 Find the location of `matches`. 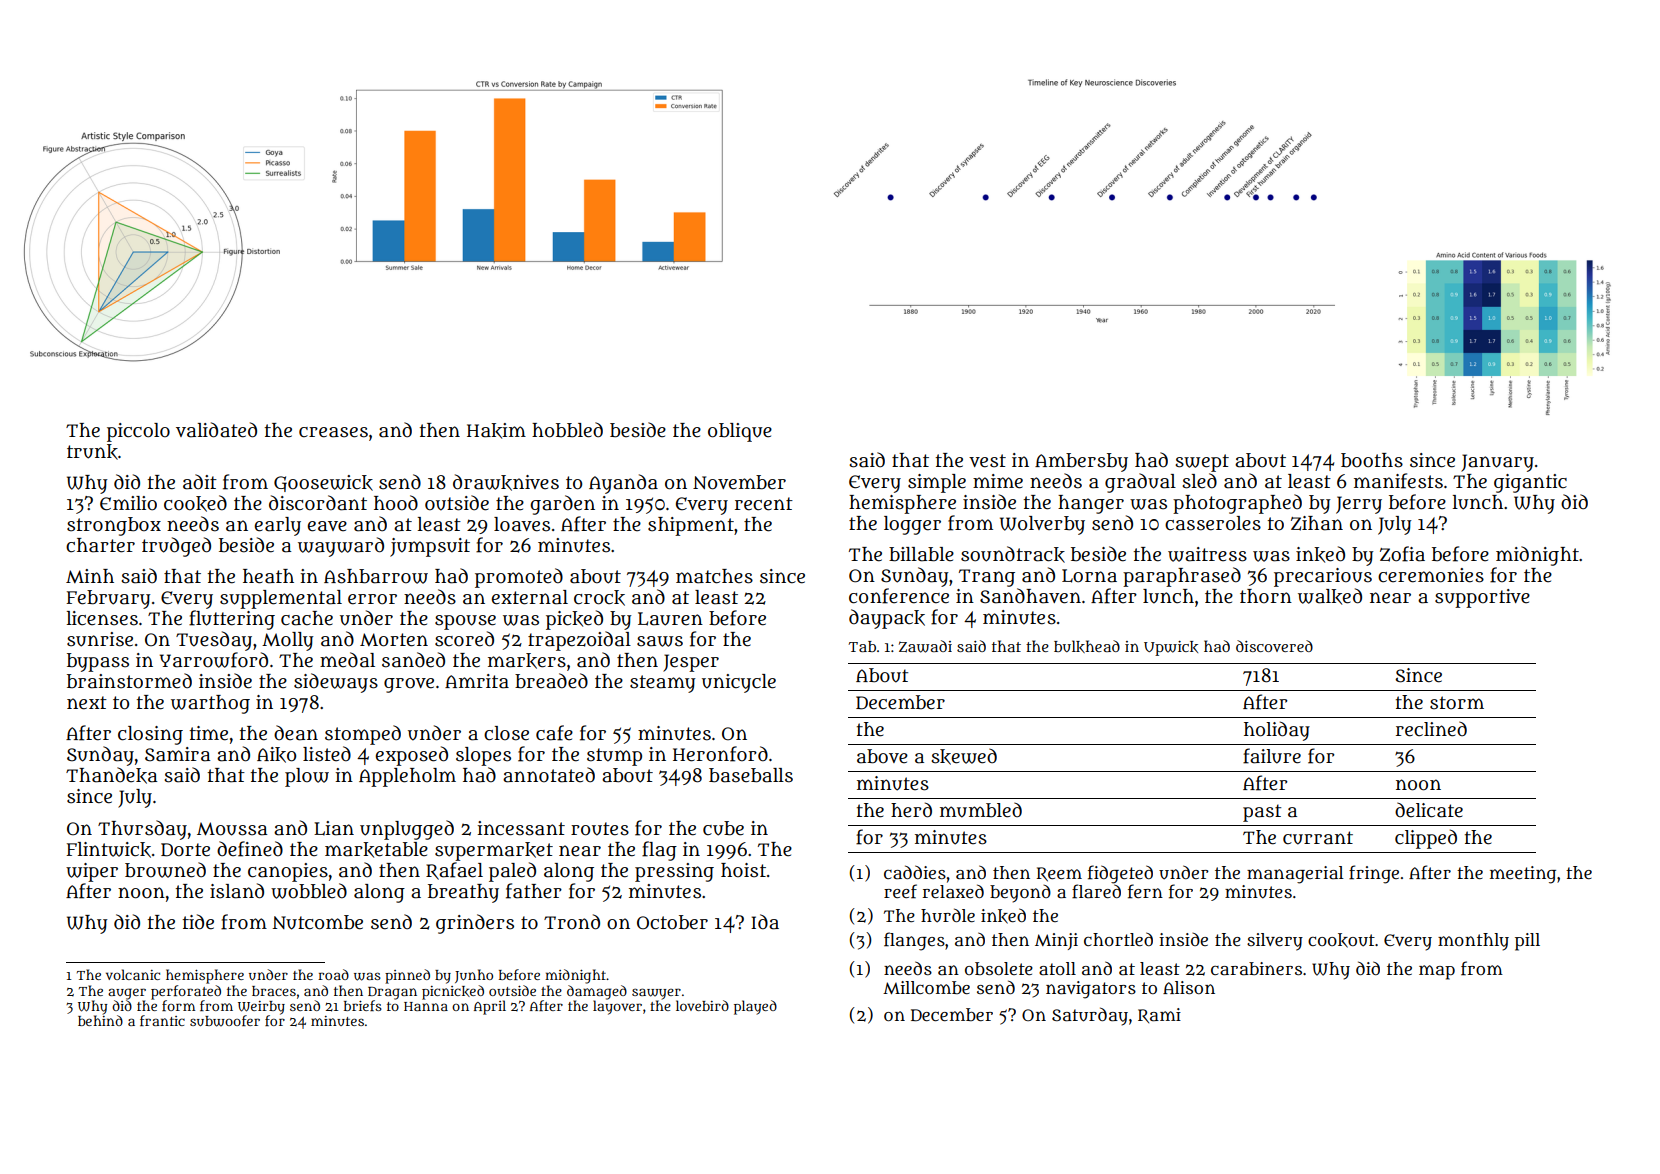

matches is located at coordinates (714, 576).
